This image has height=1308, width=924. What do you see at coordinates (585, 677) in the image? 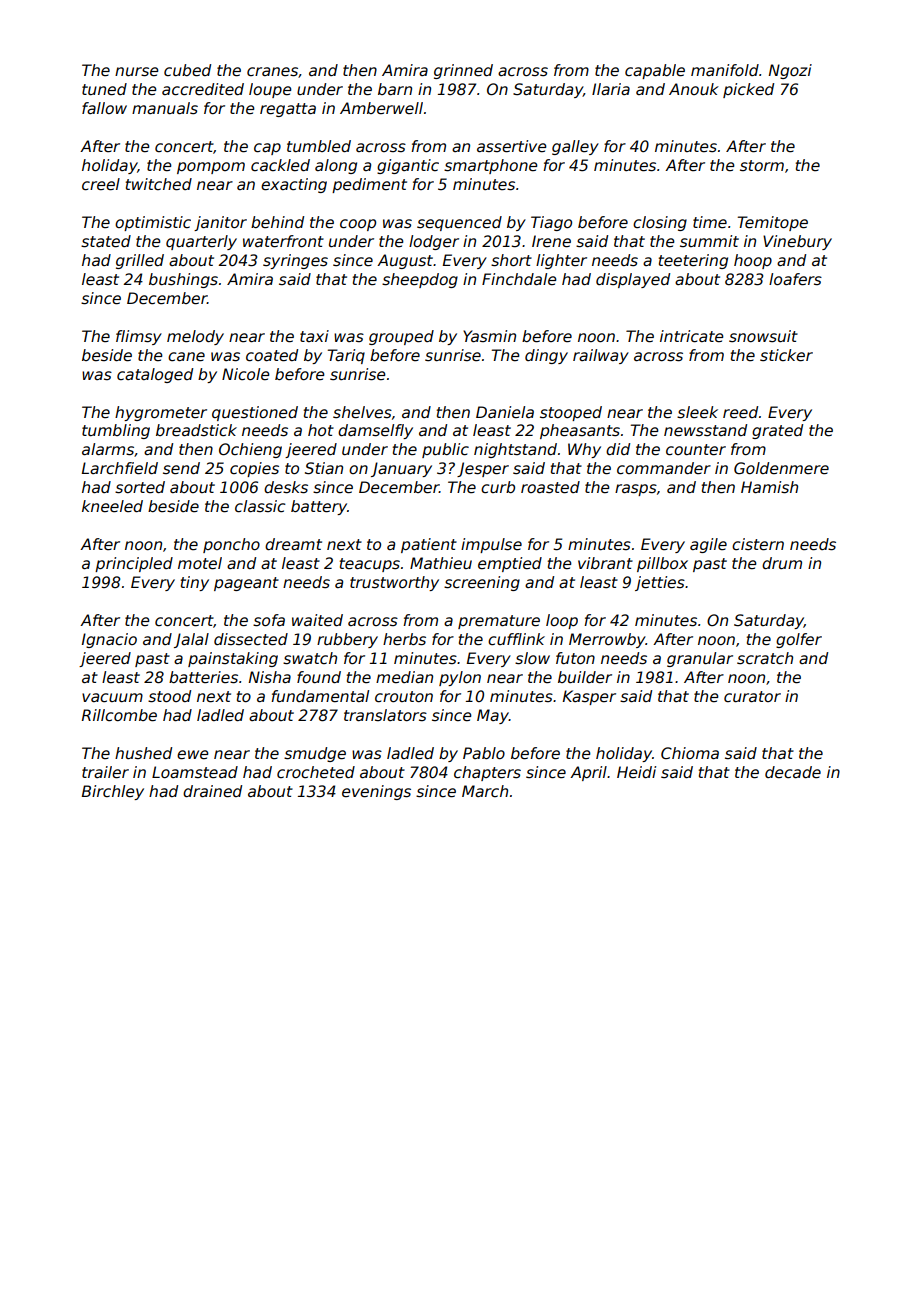
I see `builder` at bounding box center [585, 677].
